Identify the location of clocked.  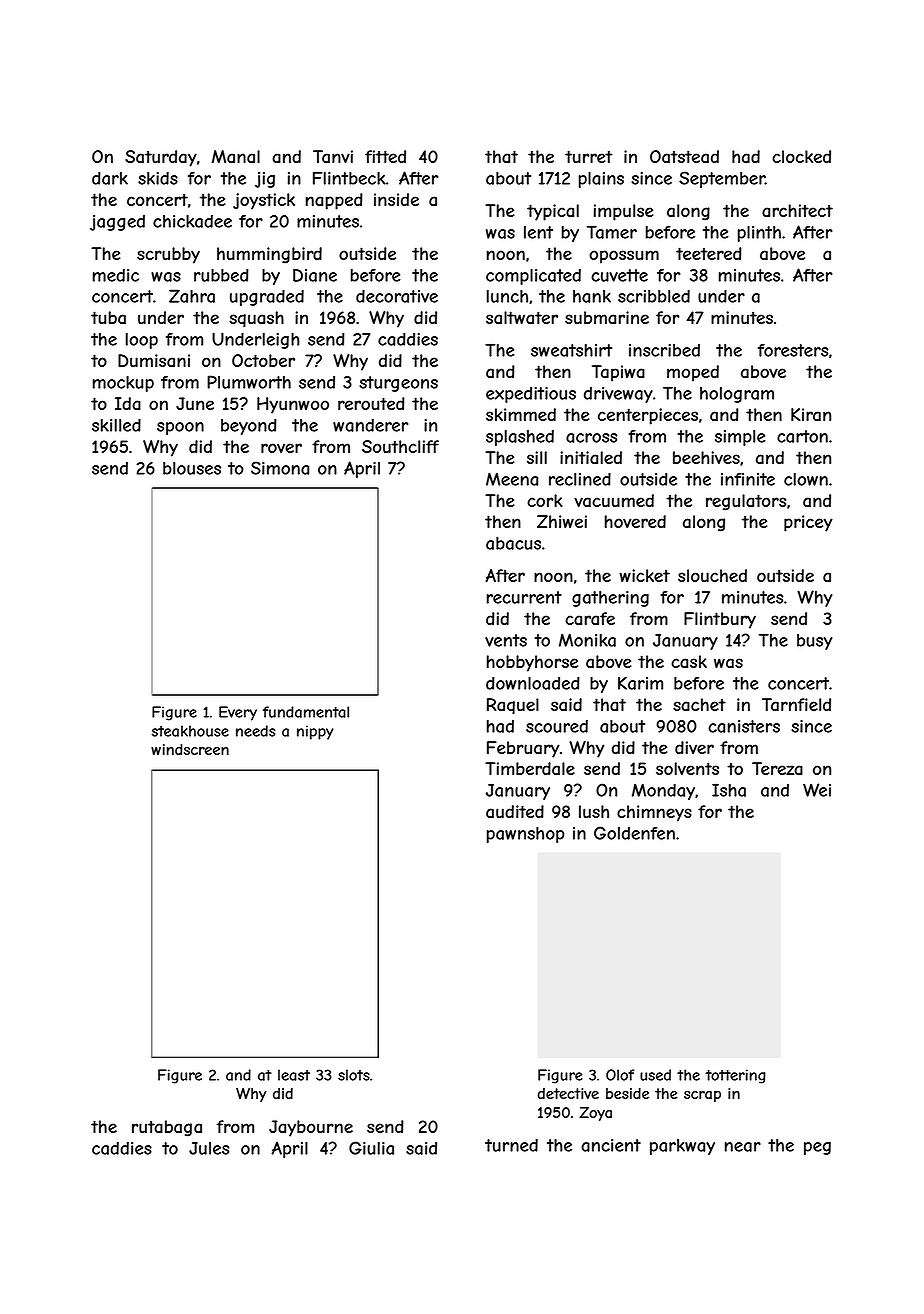
(801, 156).
